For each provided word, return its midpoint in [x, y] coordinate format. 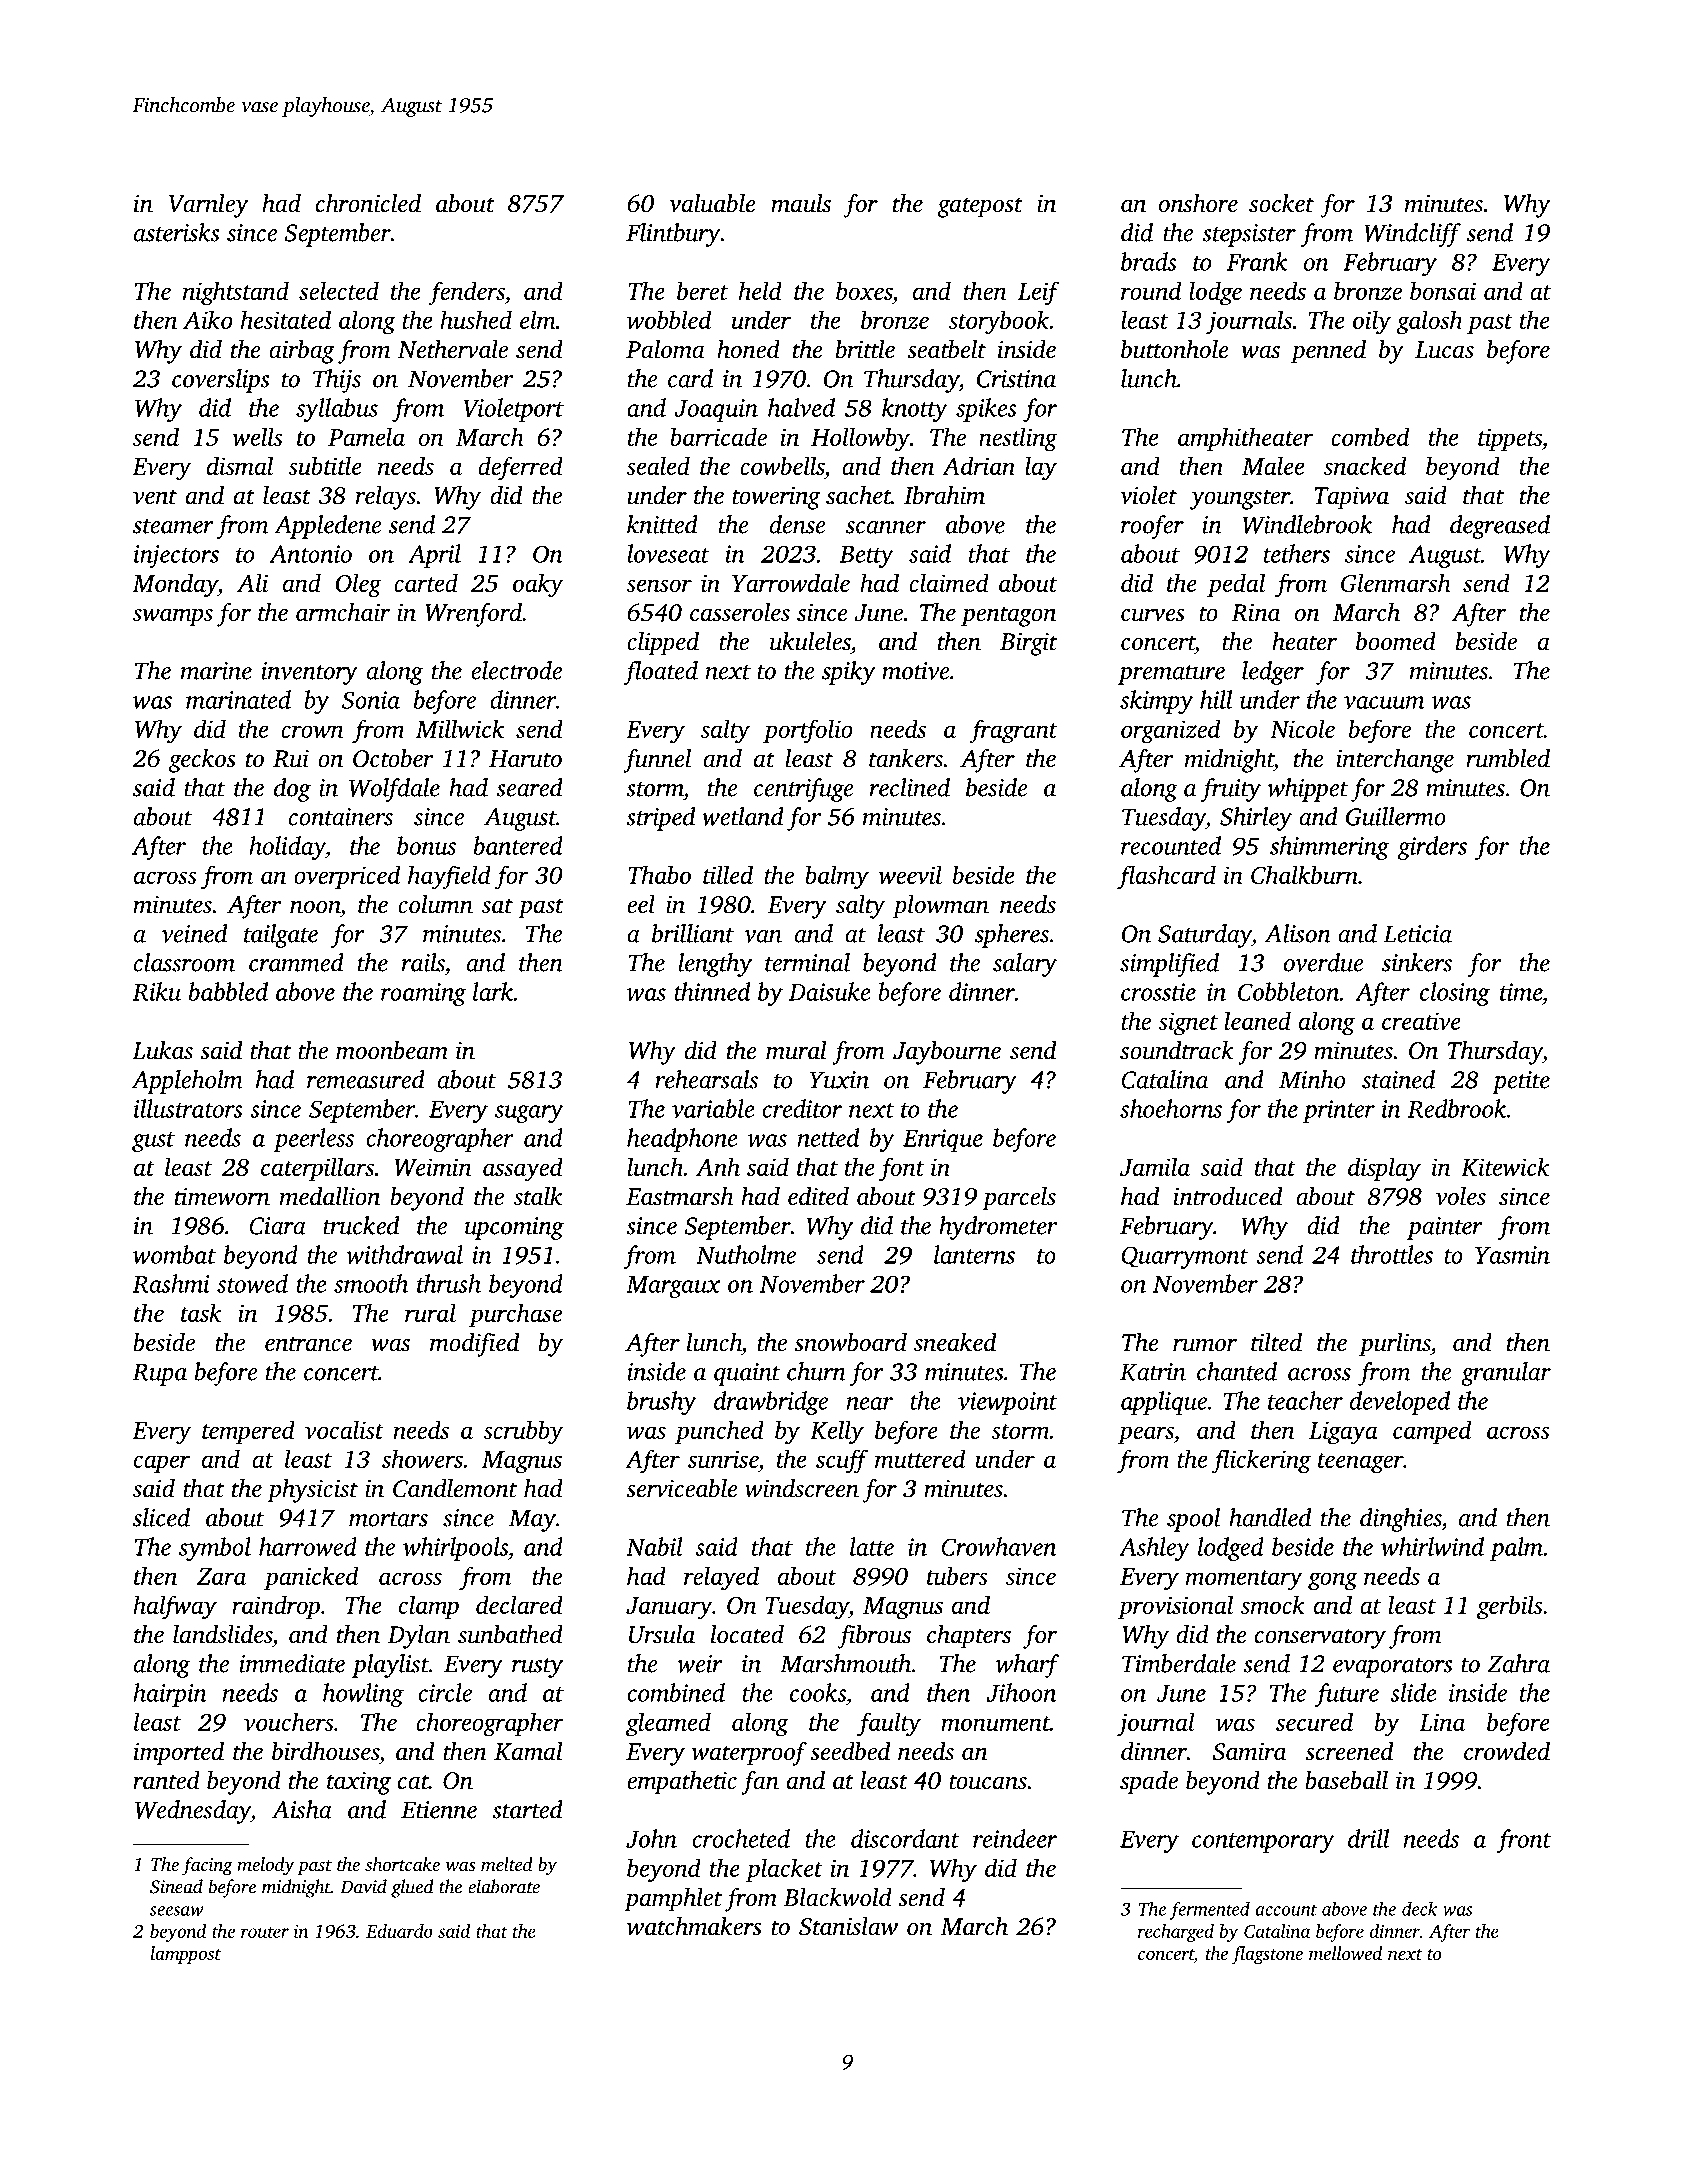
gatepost [980, 207]
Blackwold [838, 1897]
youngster [1240, 499]
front [1523, 1841]
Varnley [208, 206]
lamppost [186, 1955]
